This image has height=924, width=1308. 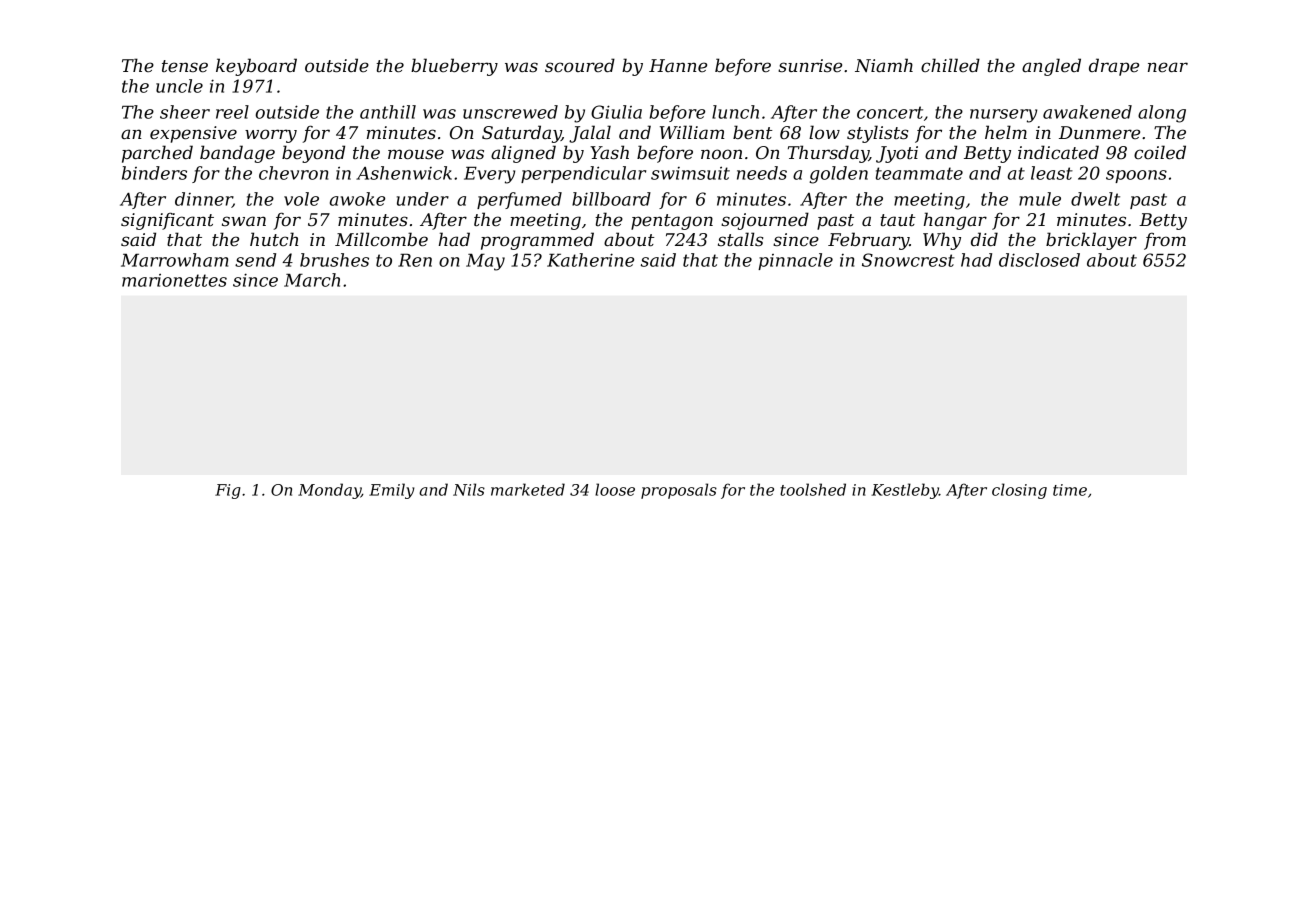 I want to click on Katherine, so click(x=590, y=260).
